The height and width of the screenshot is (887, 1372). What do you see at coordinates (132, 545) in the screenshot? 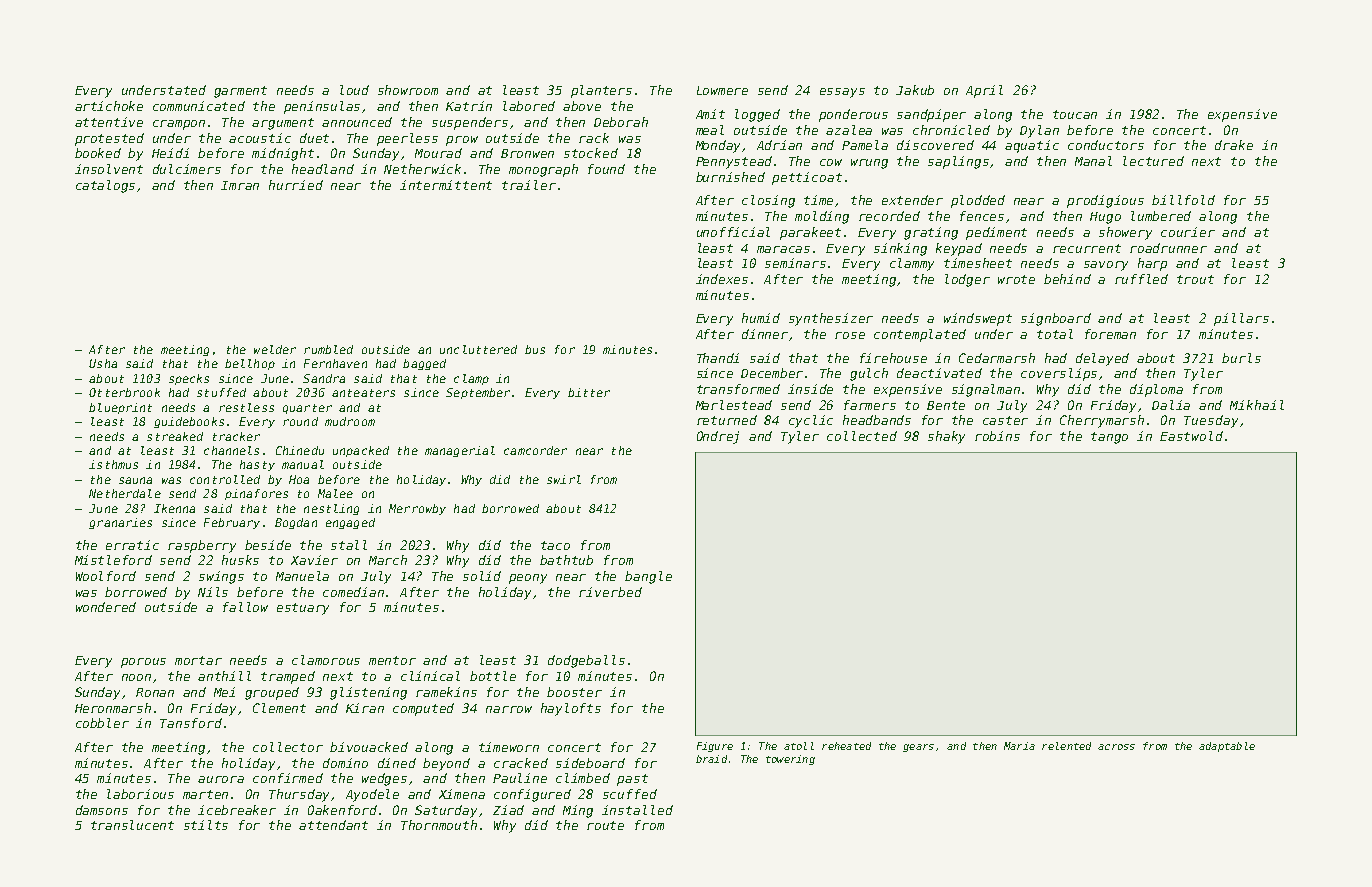
I see `erratic` at bounding box center [132, 545].
